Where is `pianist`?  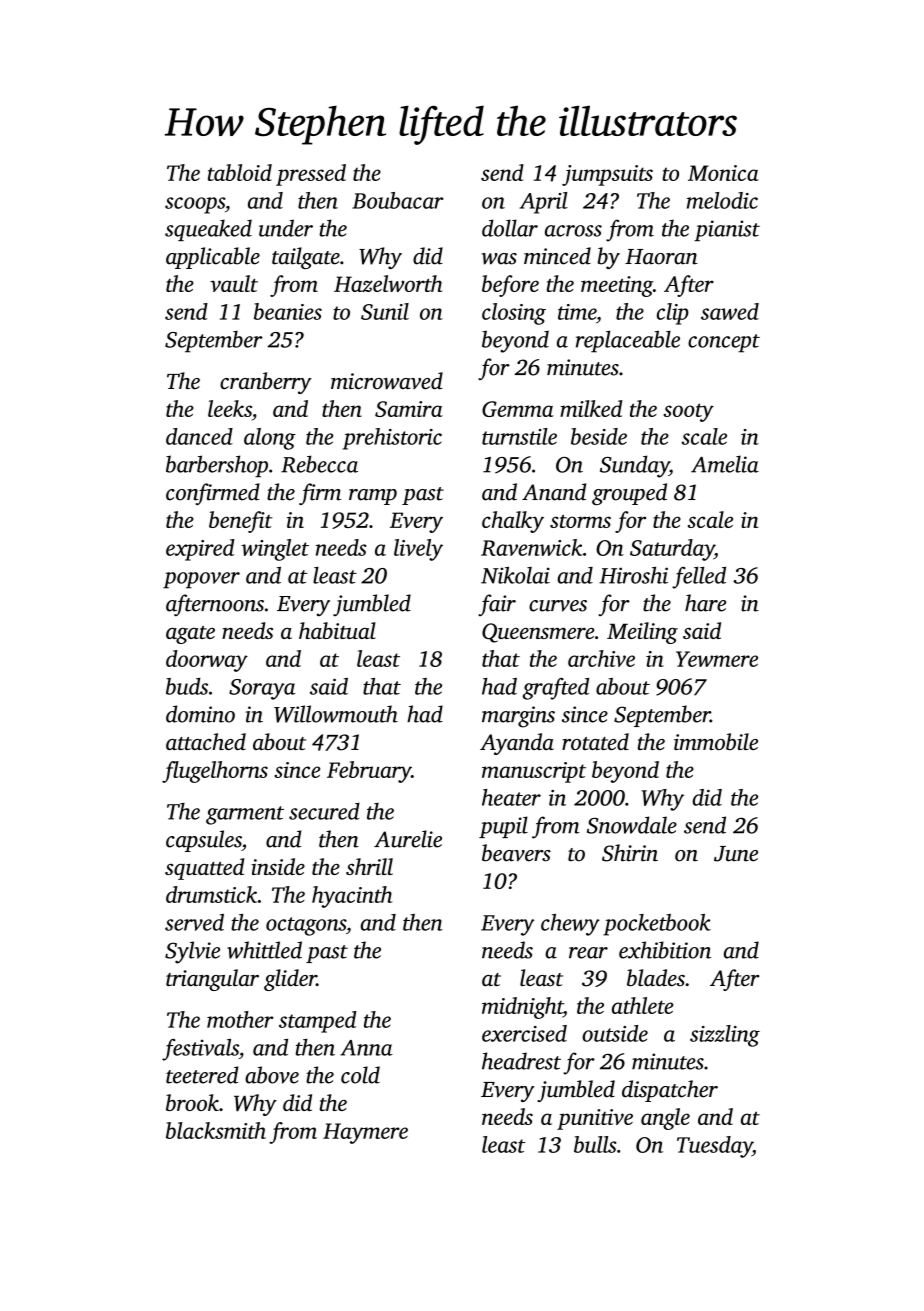
pianist is located at coordinates (727, 230).
